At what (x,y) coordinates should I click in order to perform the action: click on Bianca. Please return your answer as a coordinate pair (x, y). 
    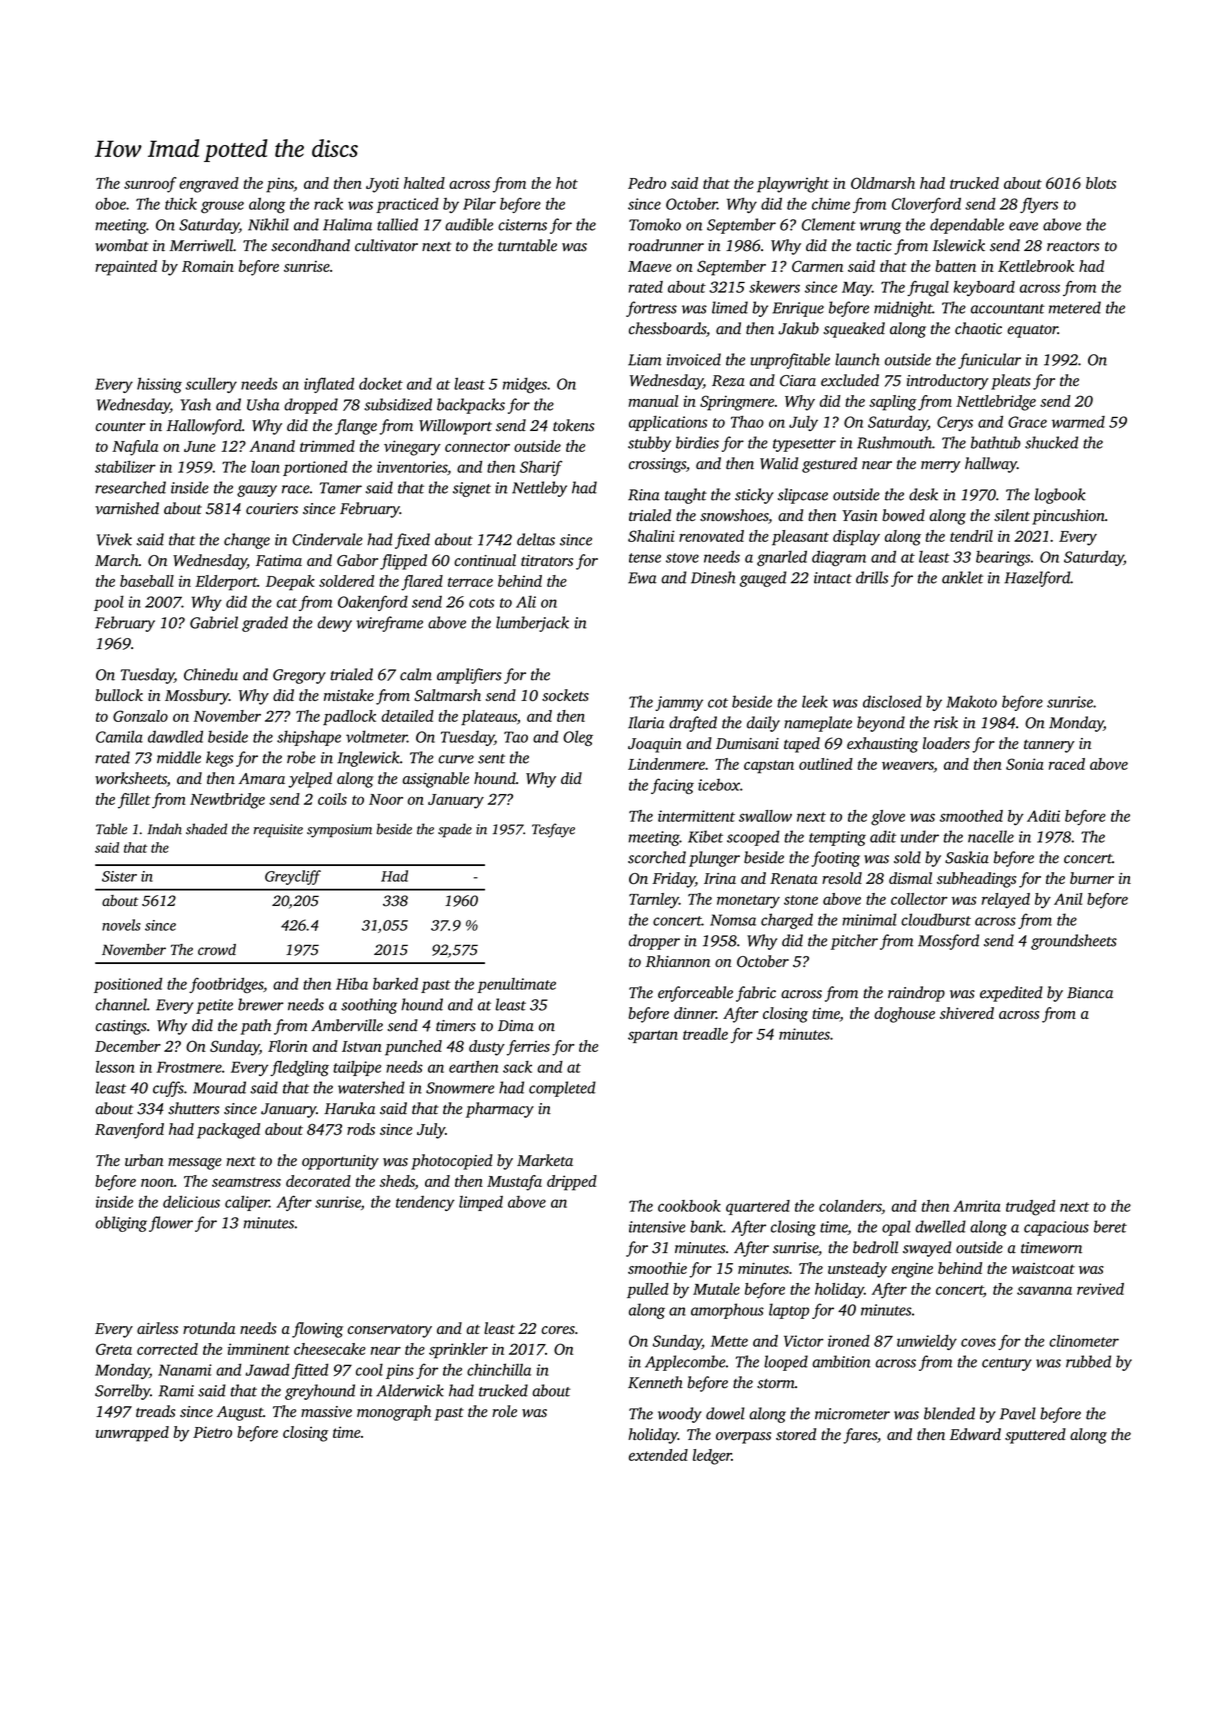
    Looking at the image, I should click on (1090, 993).
